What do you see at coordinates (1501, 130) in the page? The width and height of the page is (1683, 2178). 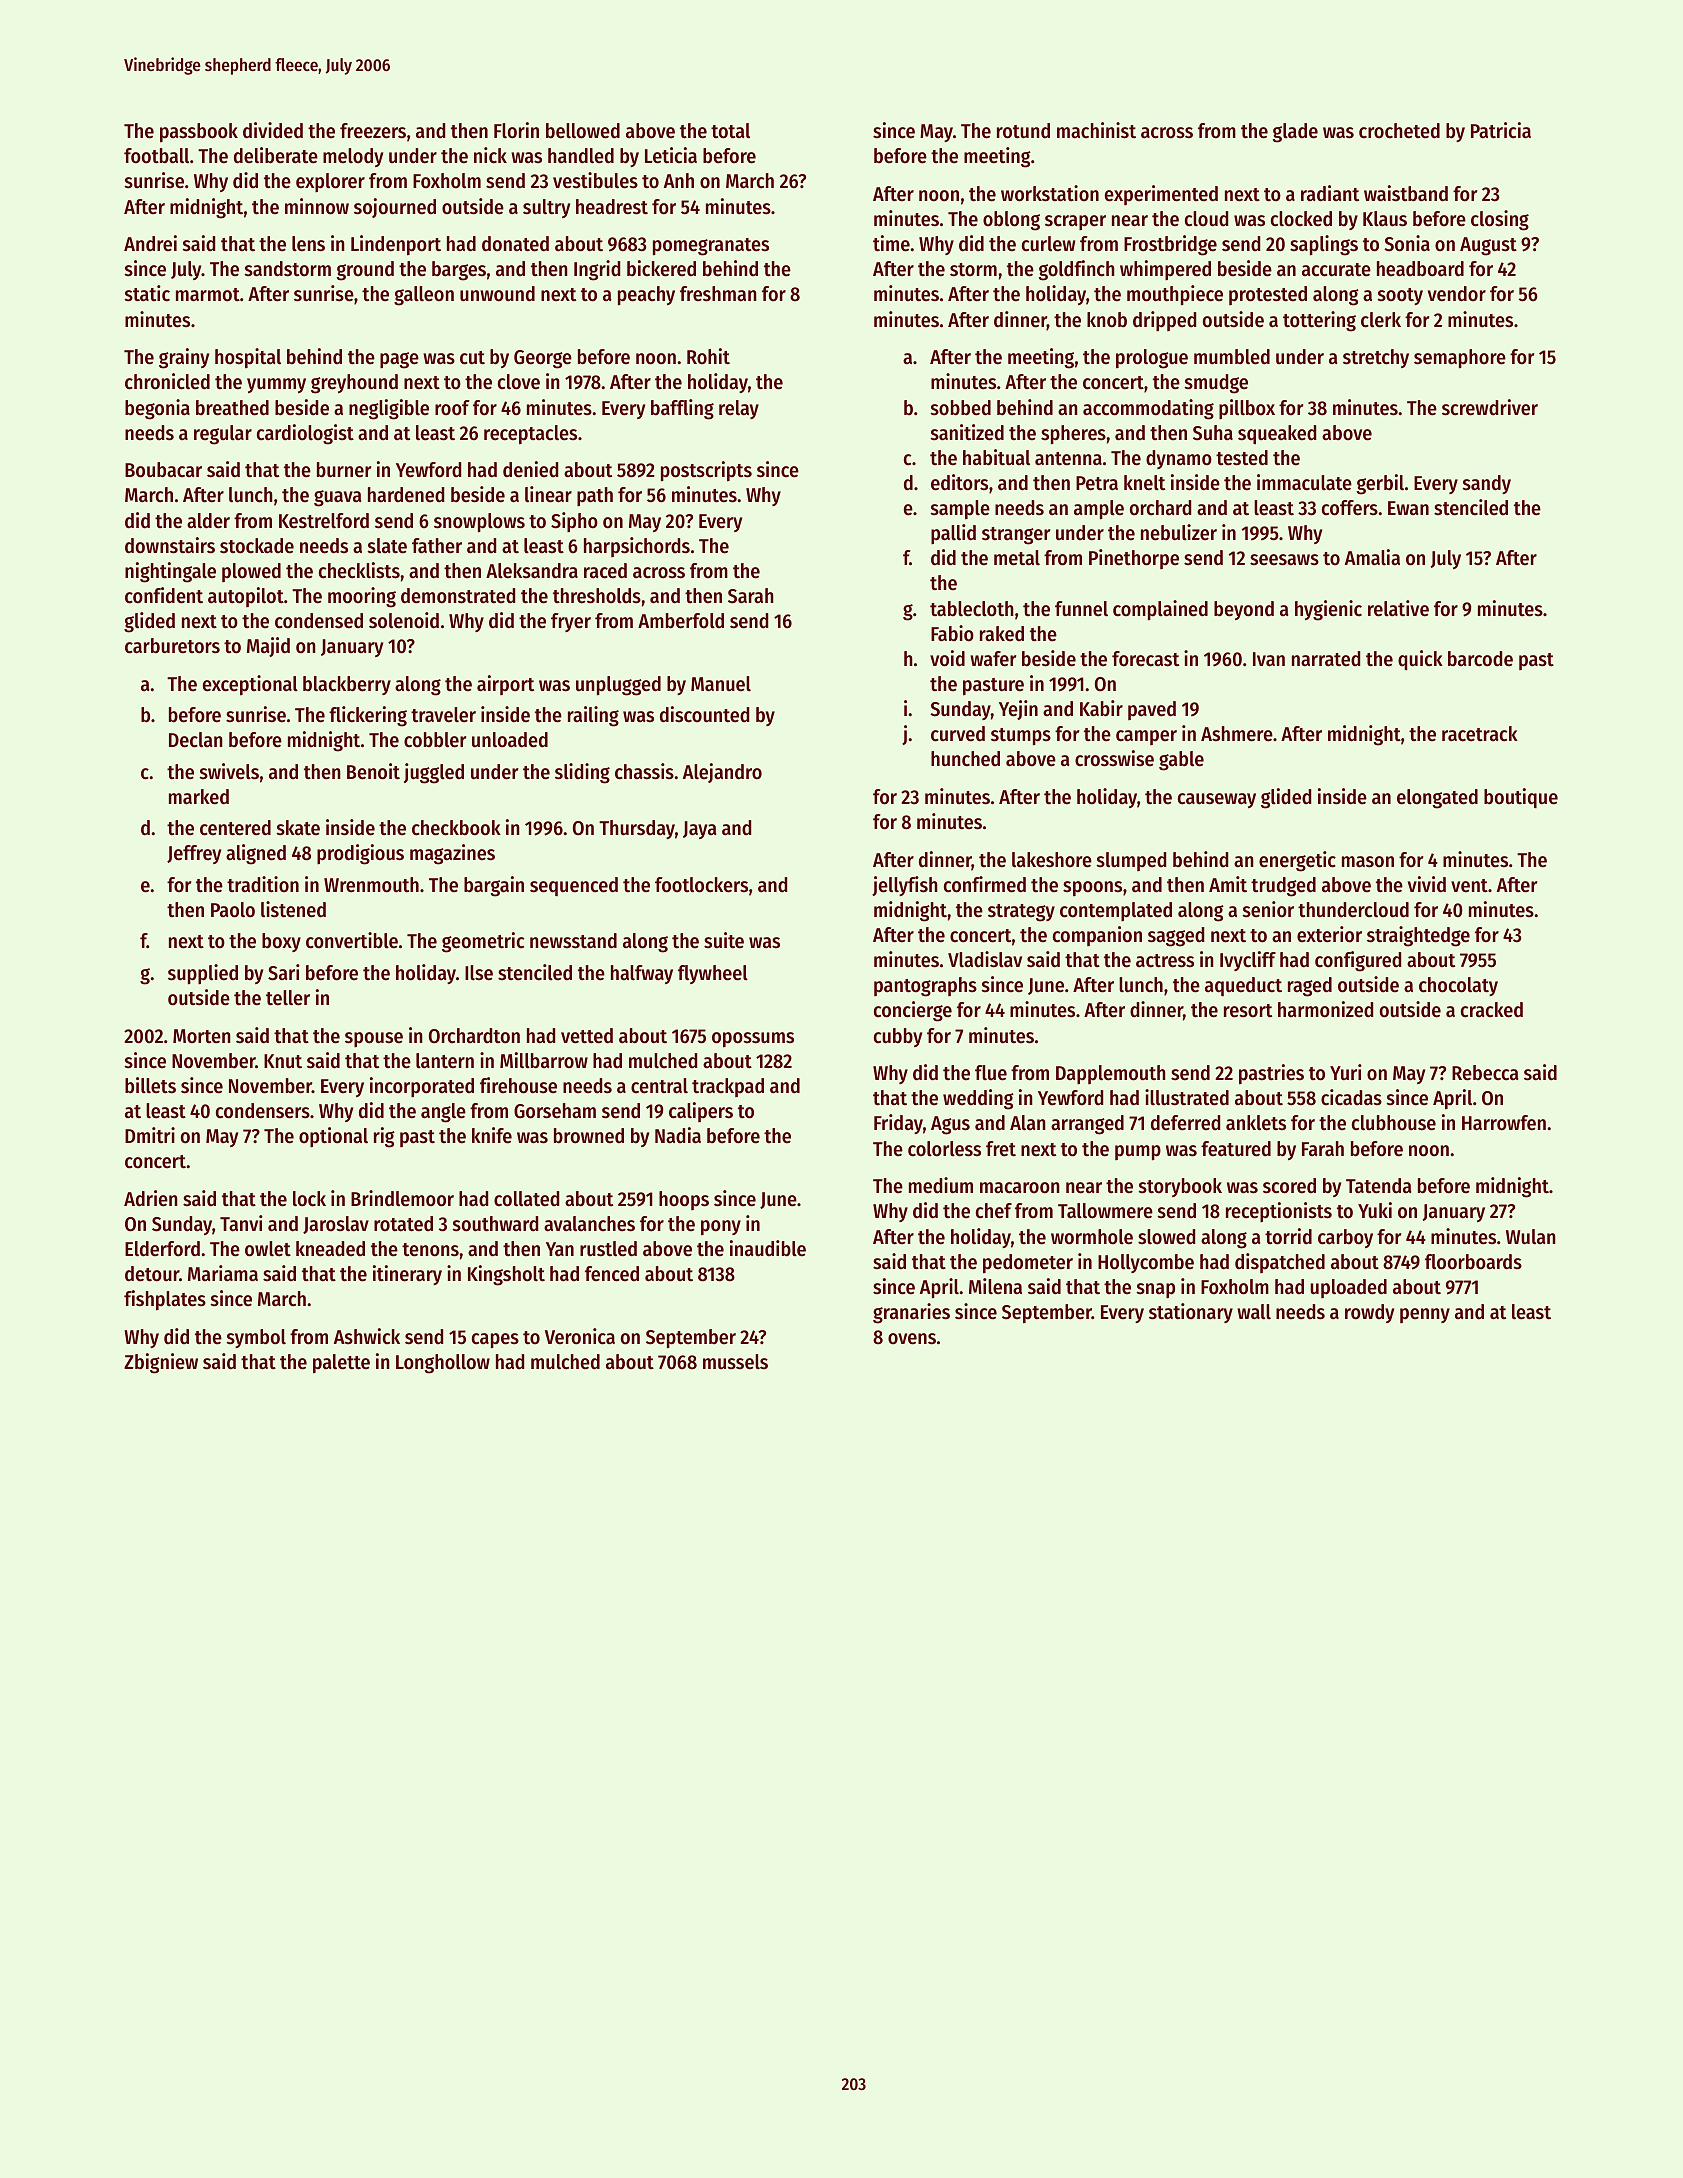 I see `Patricia` at bounding box center [1501, 130].
